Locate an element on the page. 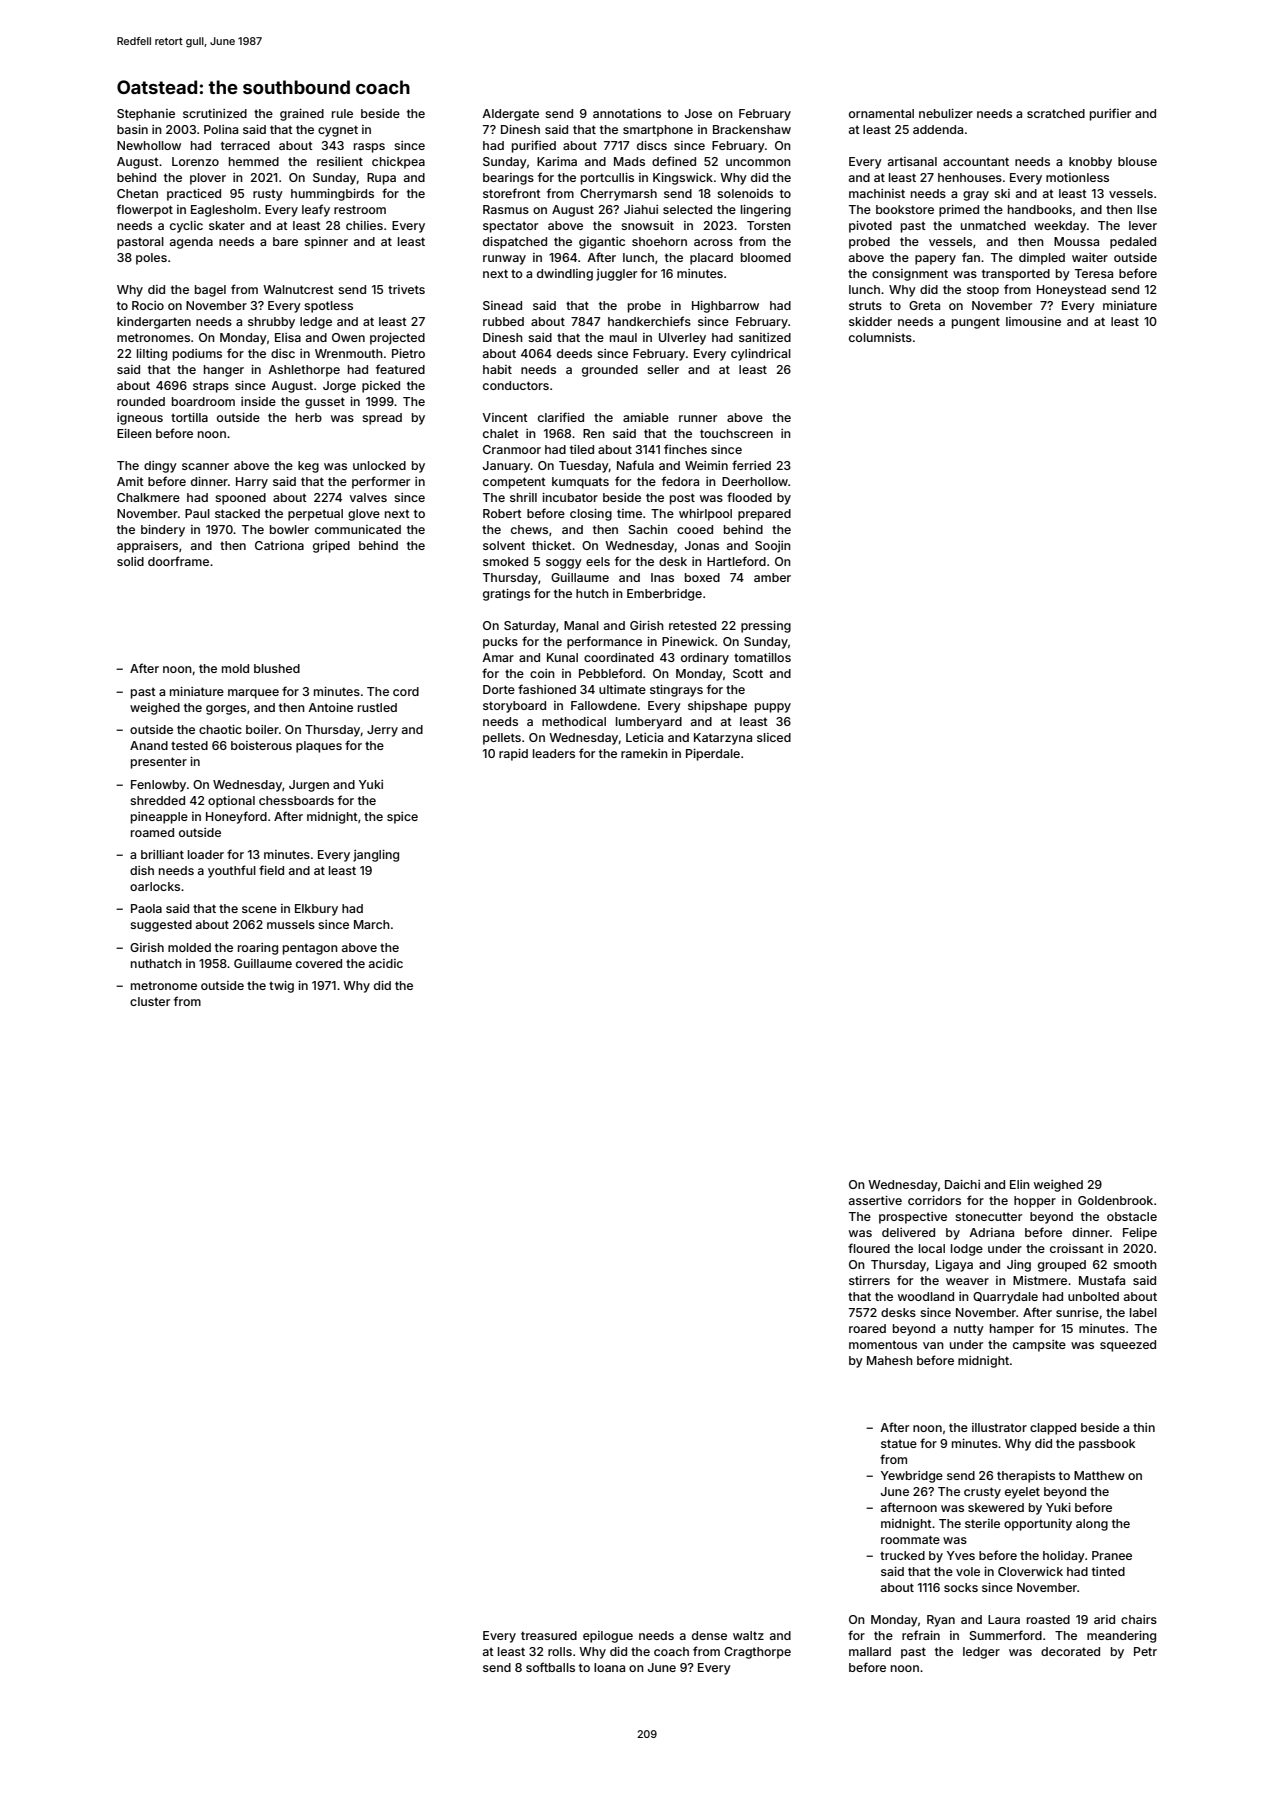 This page has height=1802, width=1274. Ioana is located at coordinates (609, 1667).
